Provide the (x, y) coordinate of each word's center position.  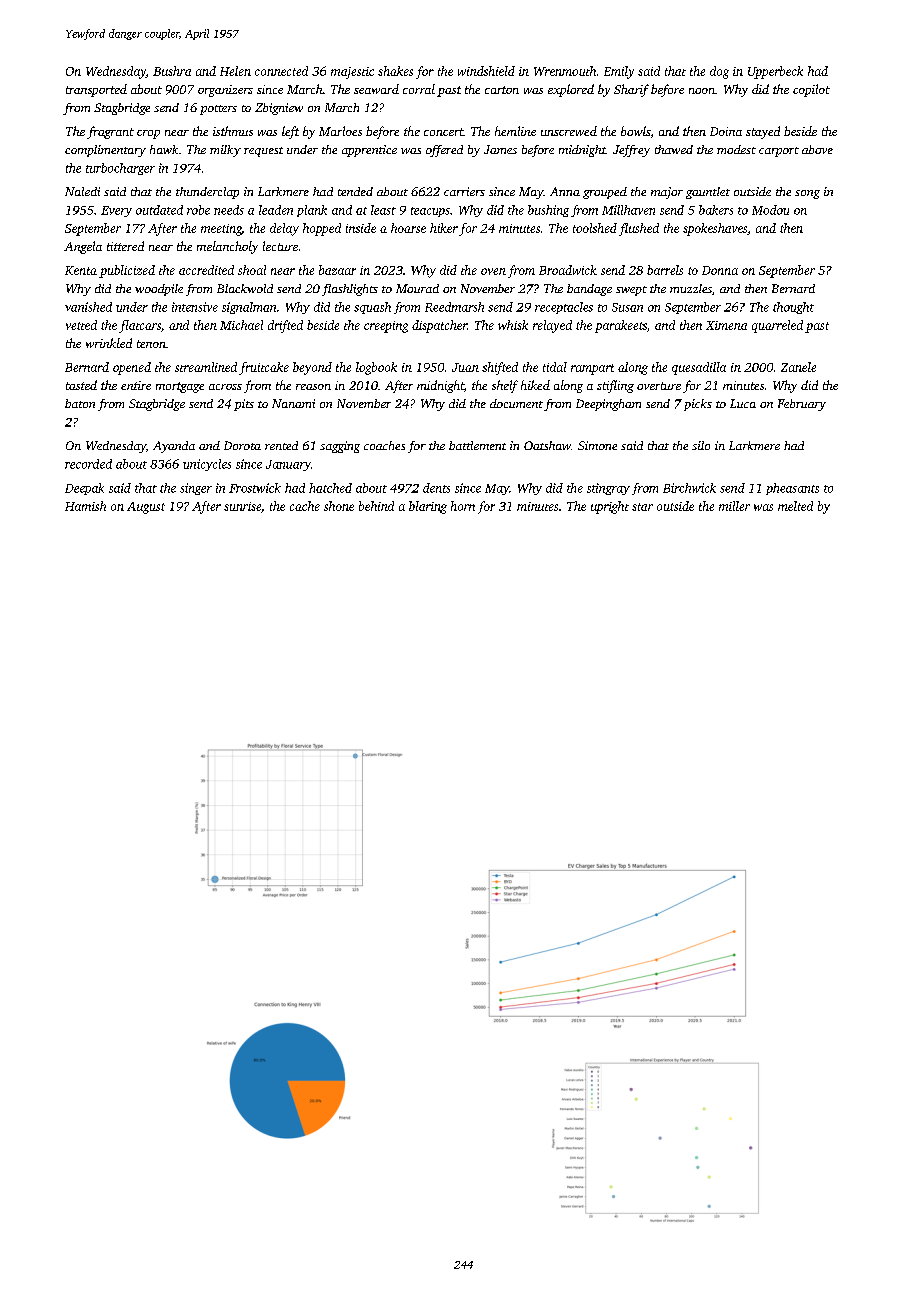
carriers (464, 191)
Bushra (172, 71)
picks (698, 405)
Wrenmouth (565, 71)
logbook (376, 368)
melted (795, 506)
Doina (726, 131)
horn (463, 506)
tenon (151, 344)
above (817, 149)
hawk (164, 149)
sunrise (242, 506)
